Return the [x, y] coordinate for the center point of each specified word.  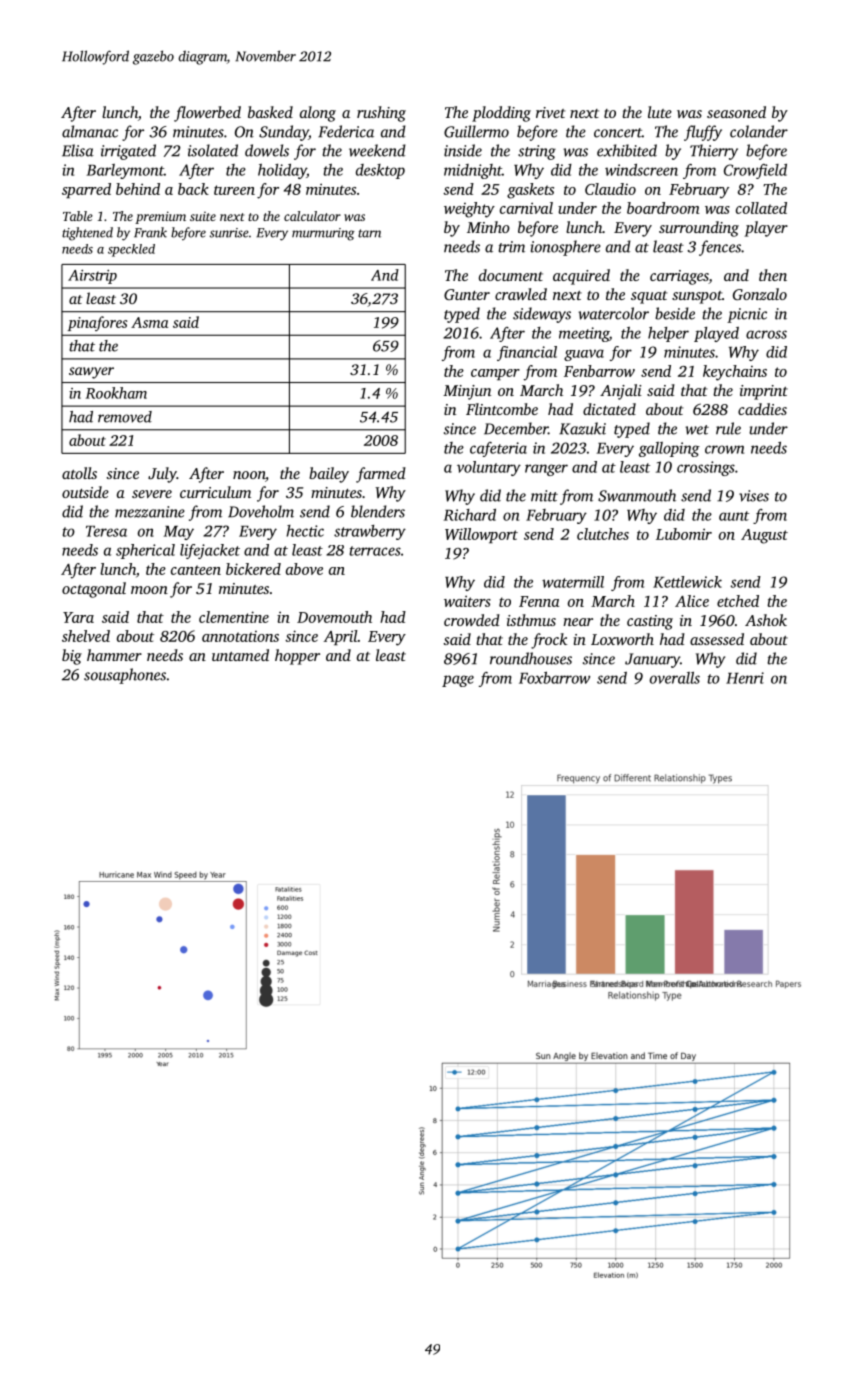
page [458, 681]
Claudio [610, 189]
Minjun [467, 392]
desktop [380, 171]
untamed [240, 655]
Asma [149, 322]
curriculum [215, 492]
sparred [86, 190]
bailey [329, 475]
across [766, 334]
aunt [734, 516]
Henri [745, 678]
